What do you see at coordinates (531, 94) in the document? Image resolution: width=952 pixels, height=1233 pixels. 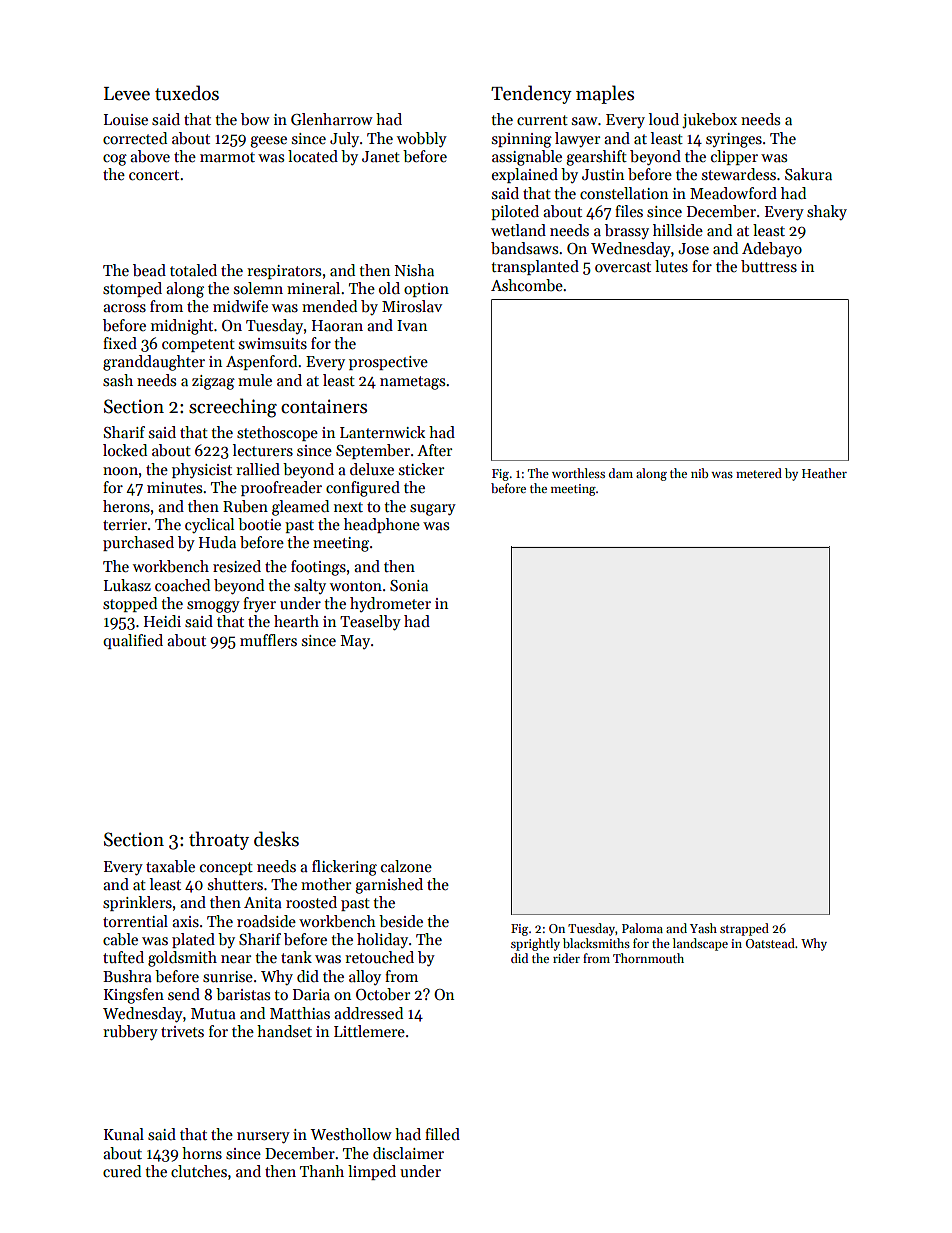 I see `Tendency` at bounding box center [531, 94].
